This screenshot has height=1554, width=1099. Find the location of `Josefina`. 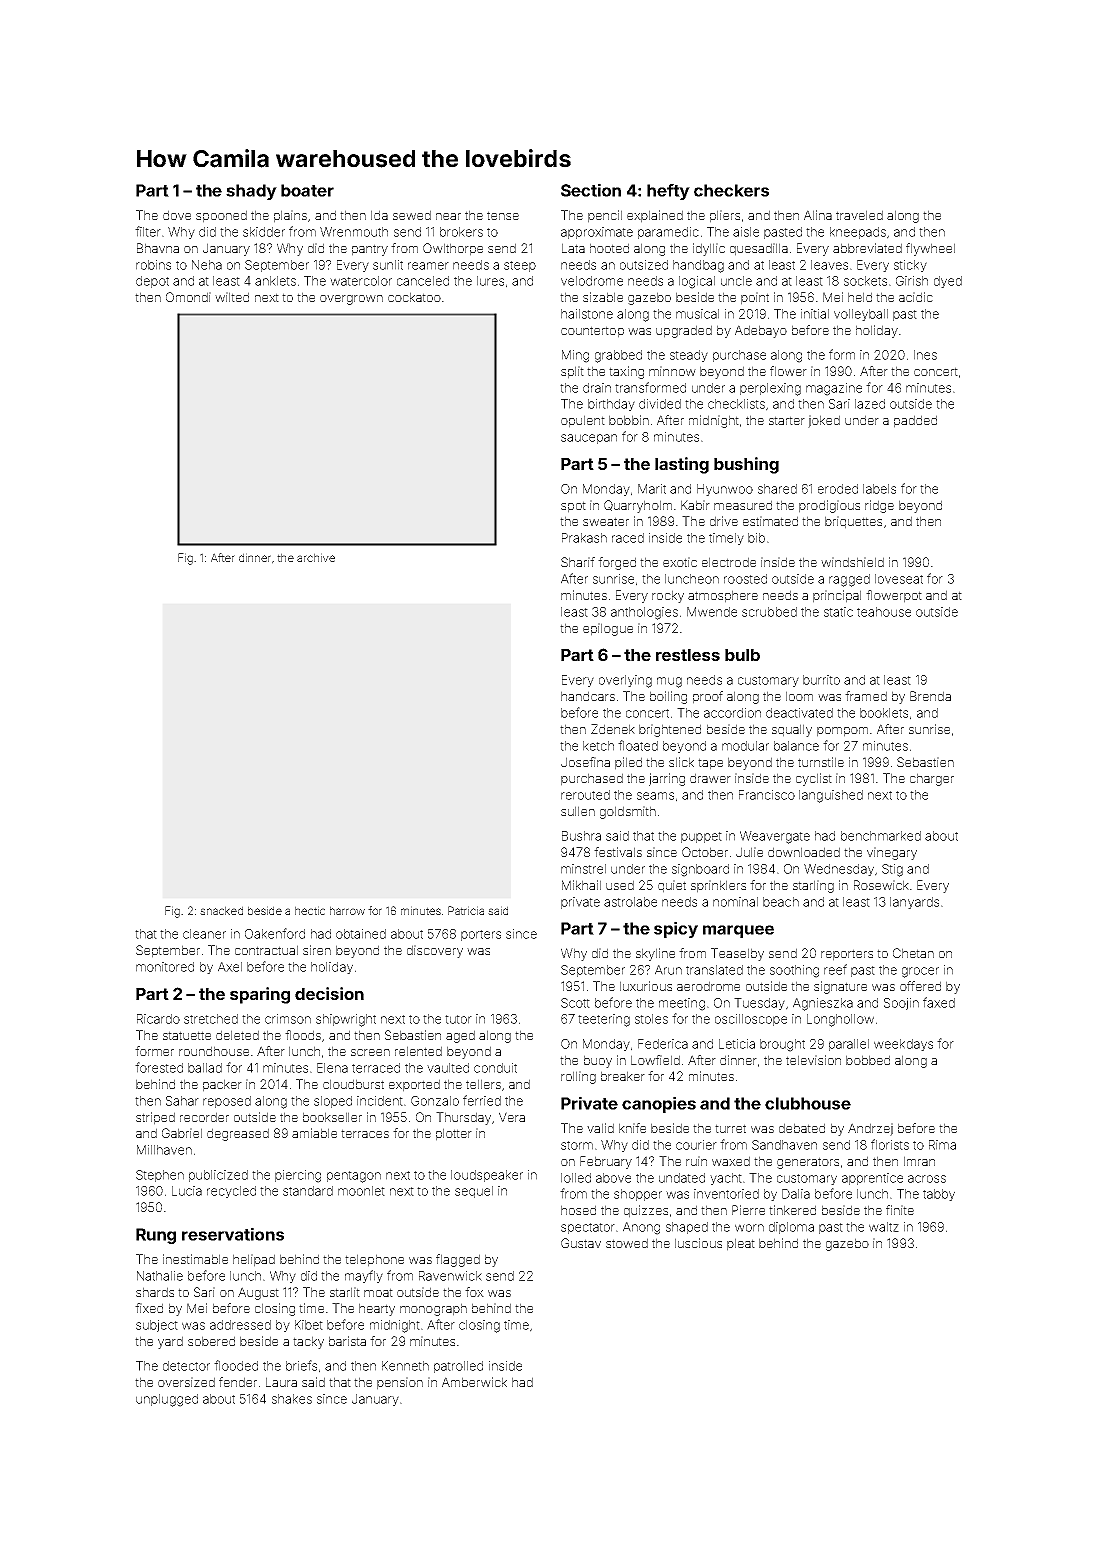

Josefina is located at coordinates (585, 762).
